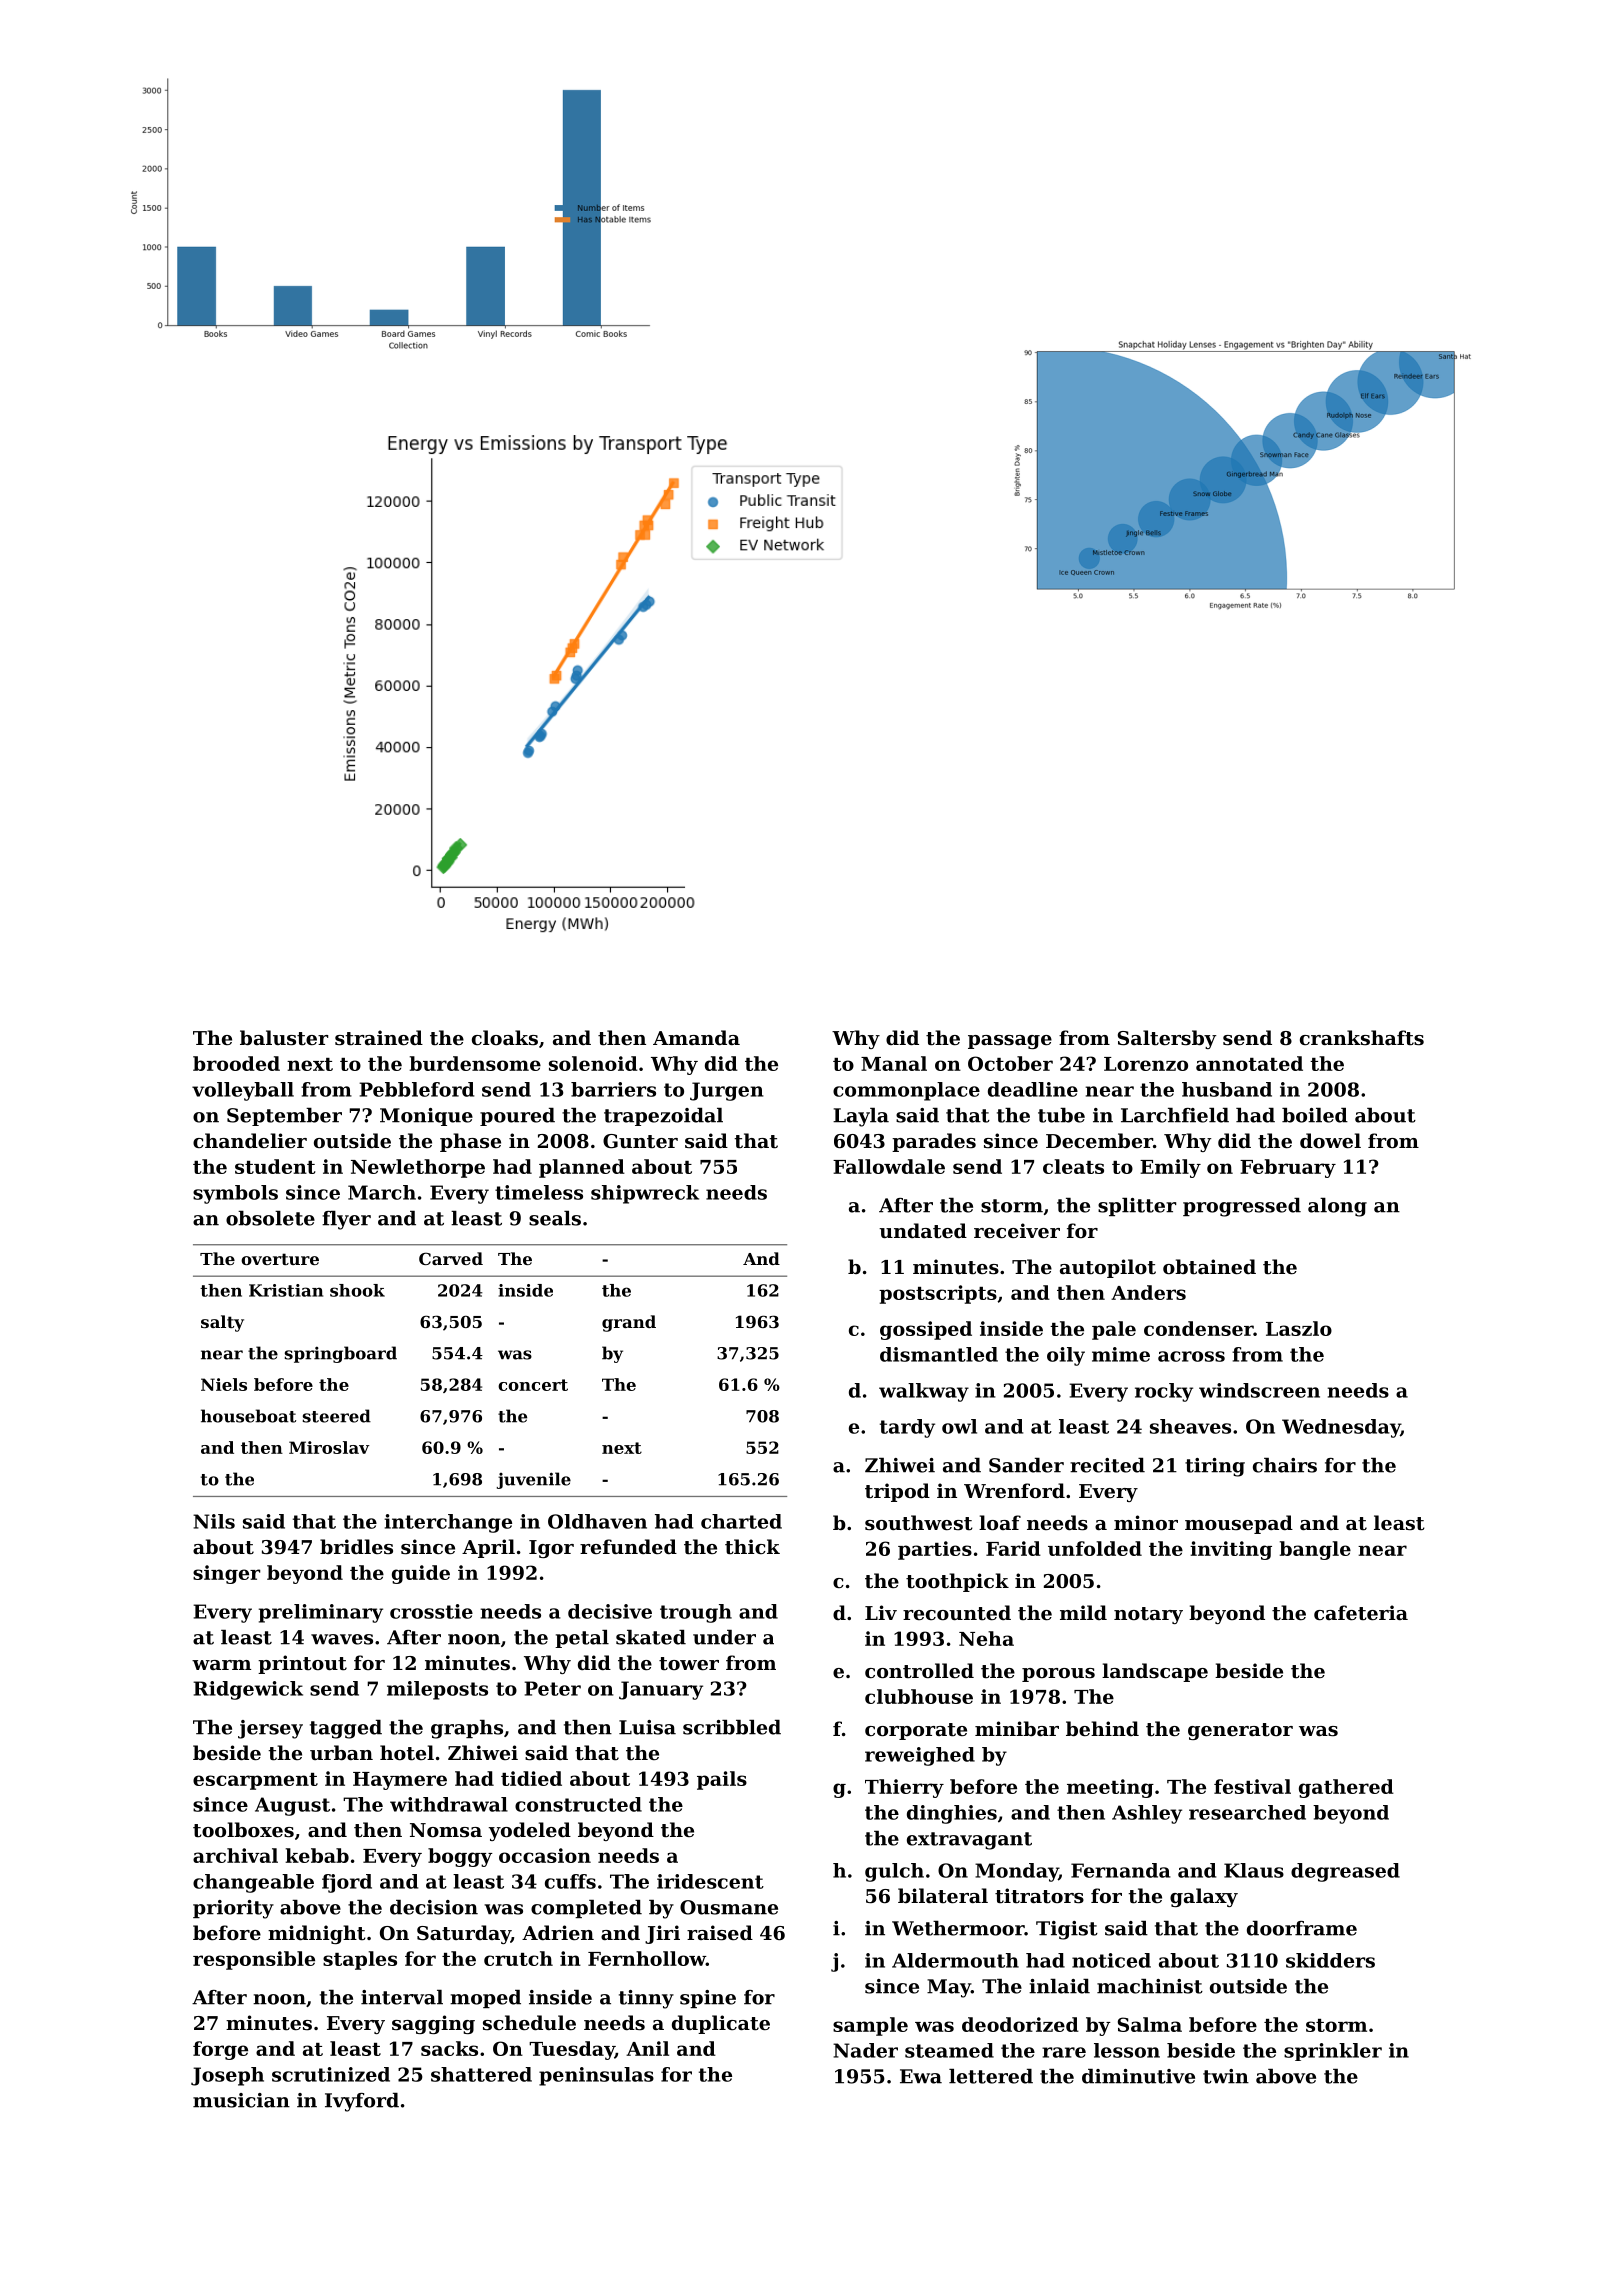  What do you see at coordinates (241, 2100) in the document?
I see `musician` at bounding box center [241, 2100].
